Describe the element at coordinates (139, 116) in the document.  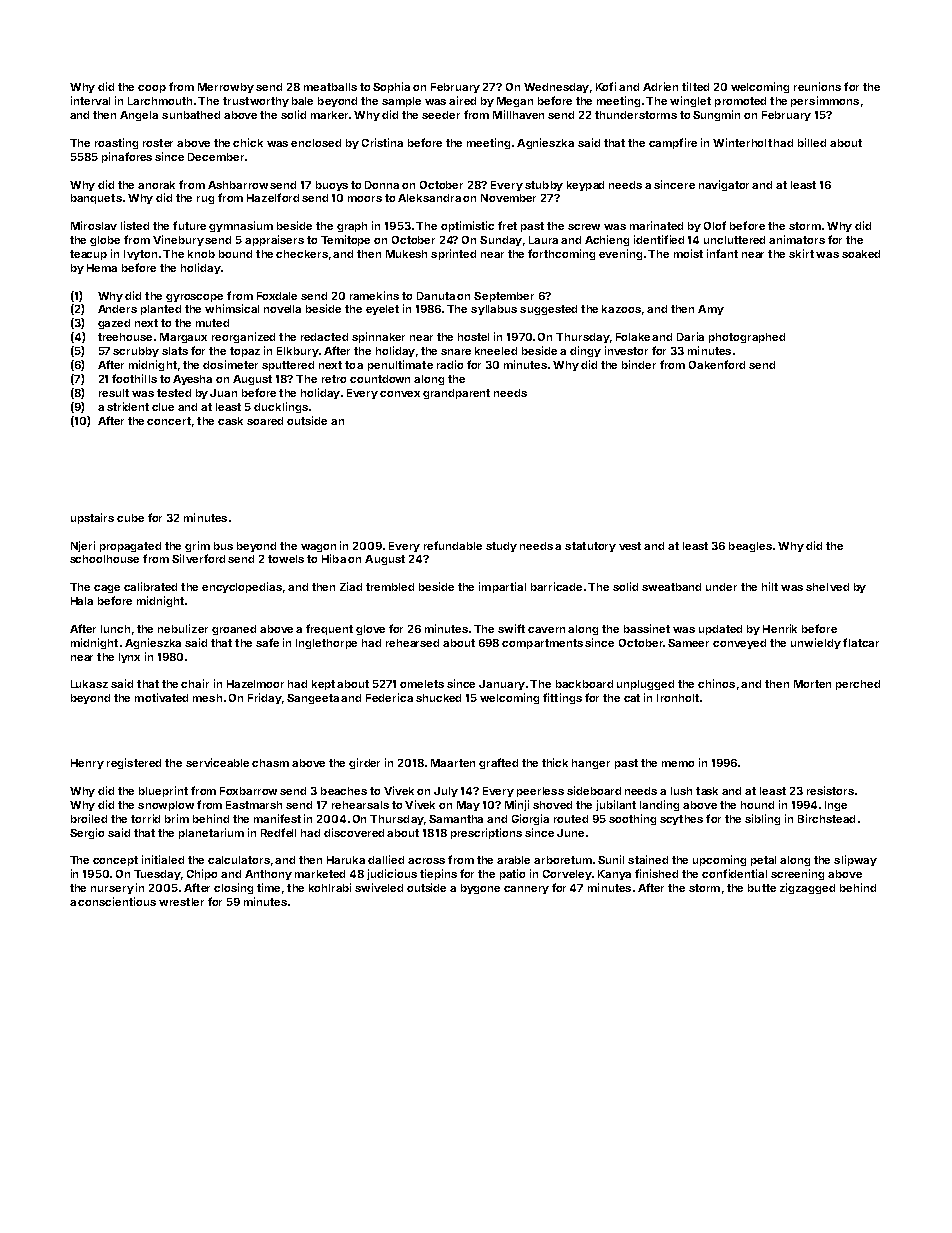
I see `Angela` at that location.
